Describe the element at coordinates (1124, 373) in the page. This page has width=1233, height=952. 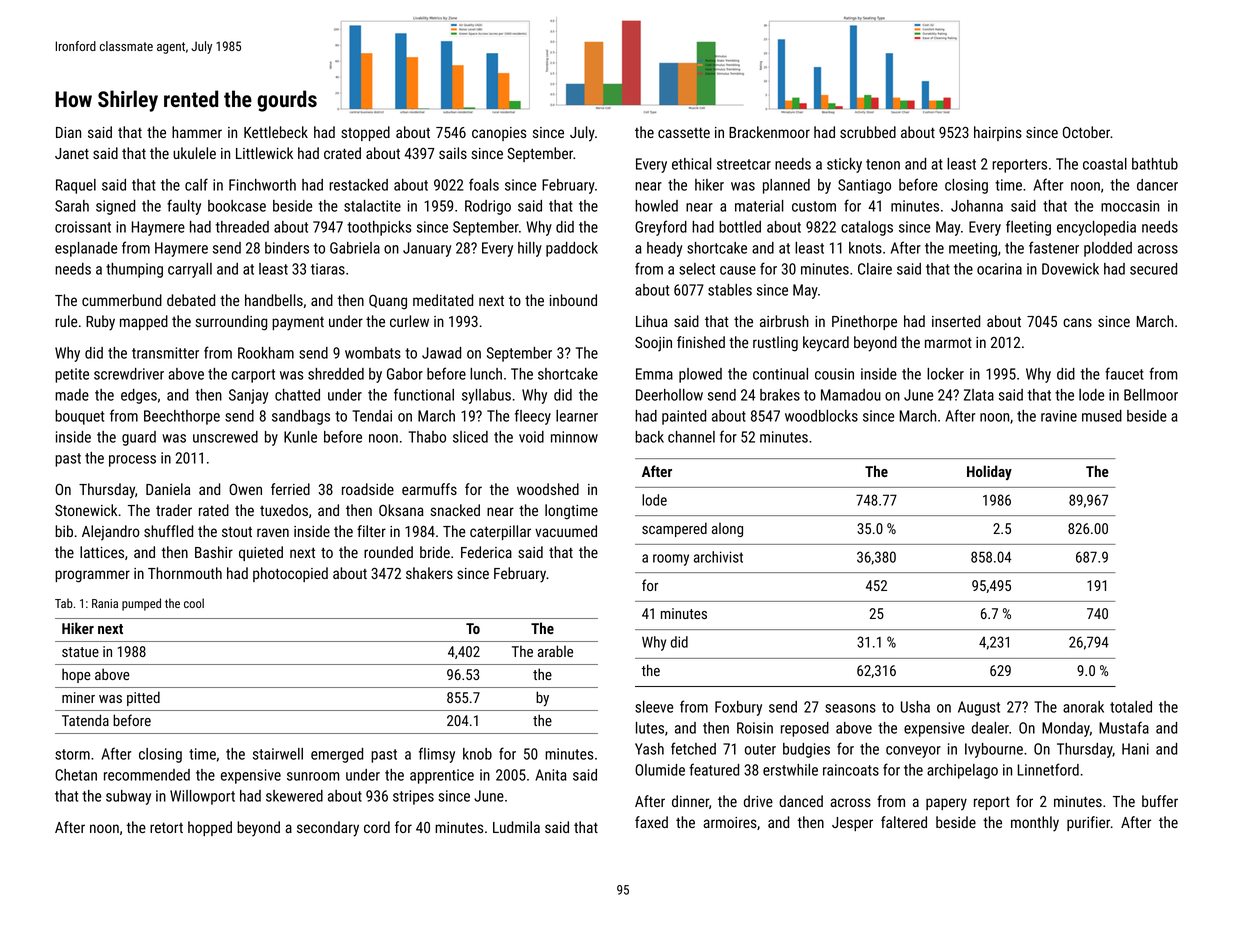
I see `faucet` at that location.
